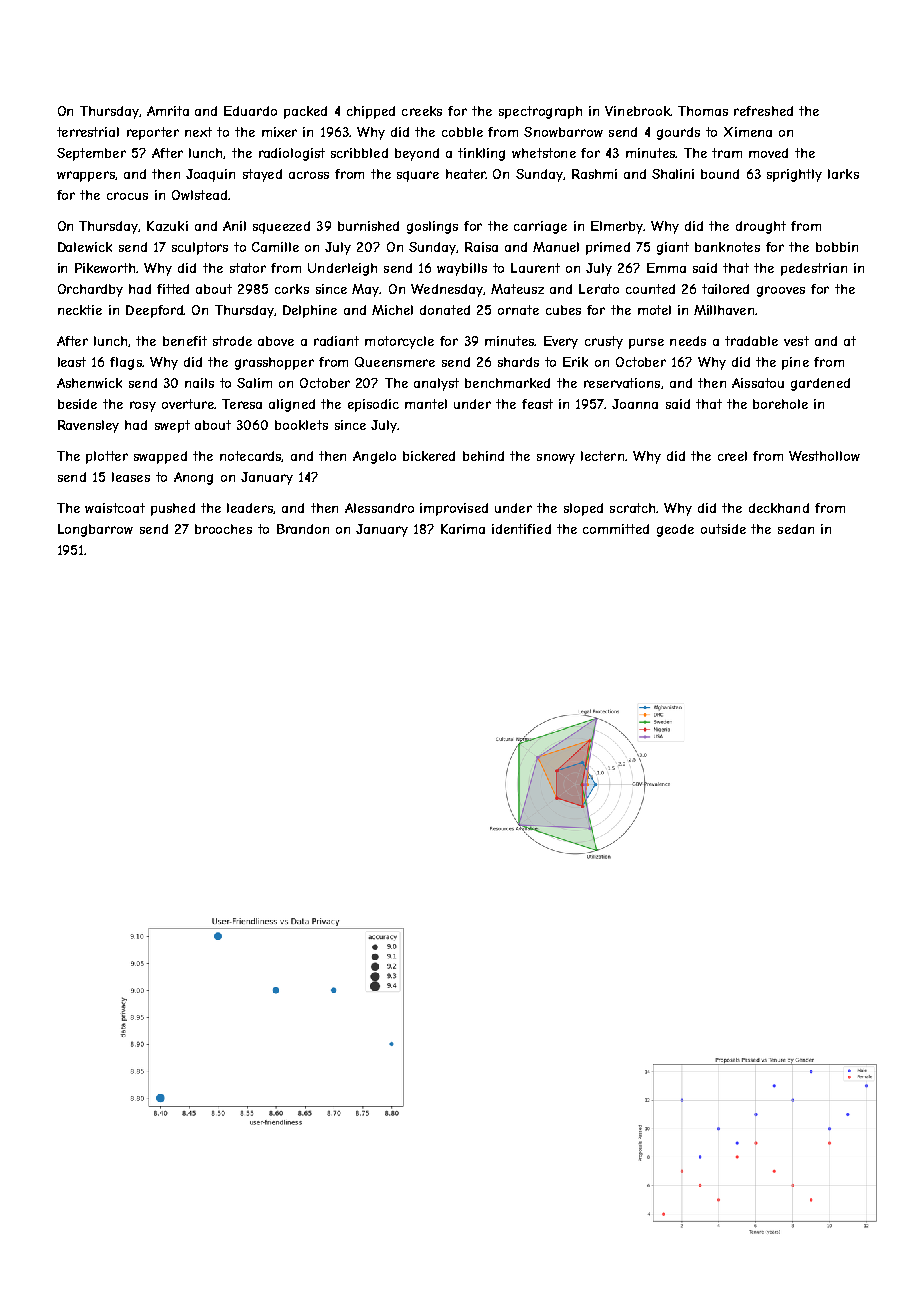 Image resolution: width=924 pixels, height=1308 pixels. What do you see at coordinates (422, 111) in the screenshot?
I see `creeks` at bounding box center [422, 111].
